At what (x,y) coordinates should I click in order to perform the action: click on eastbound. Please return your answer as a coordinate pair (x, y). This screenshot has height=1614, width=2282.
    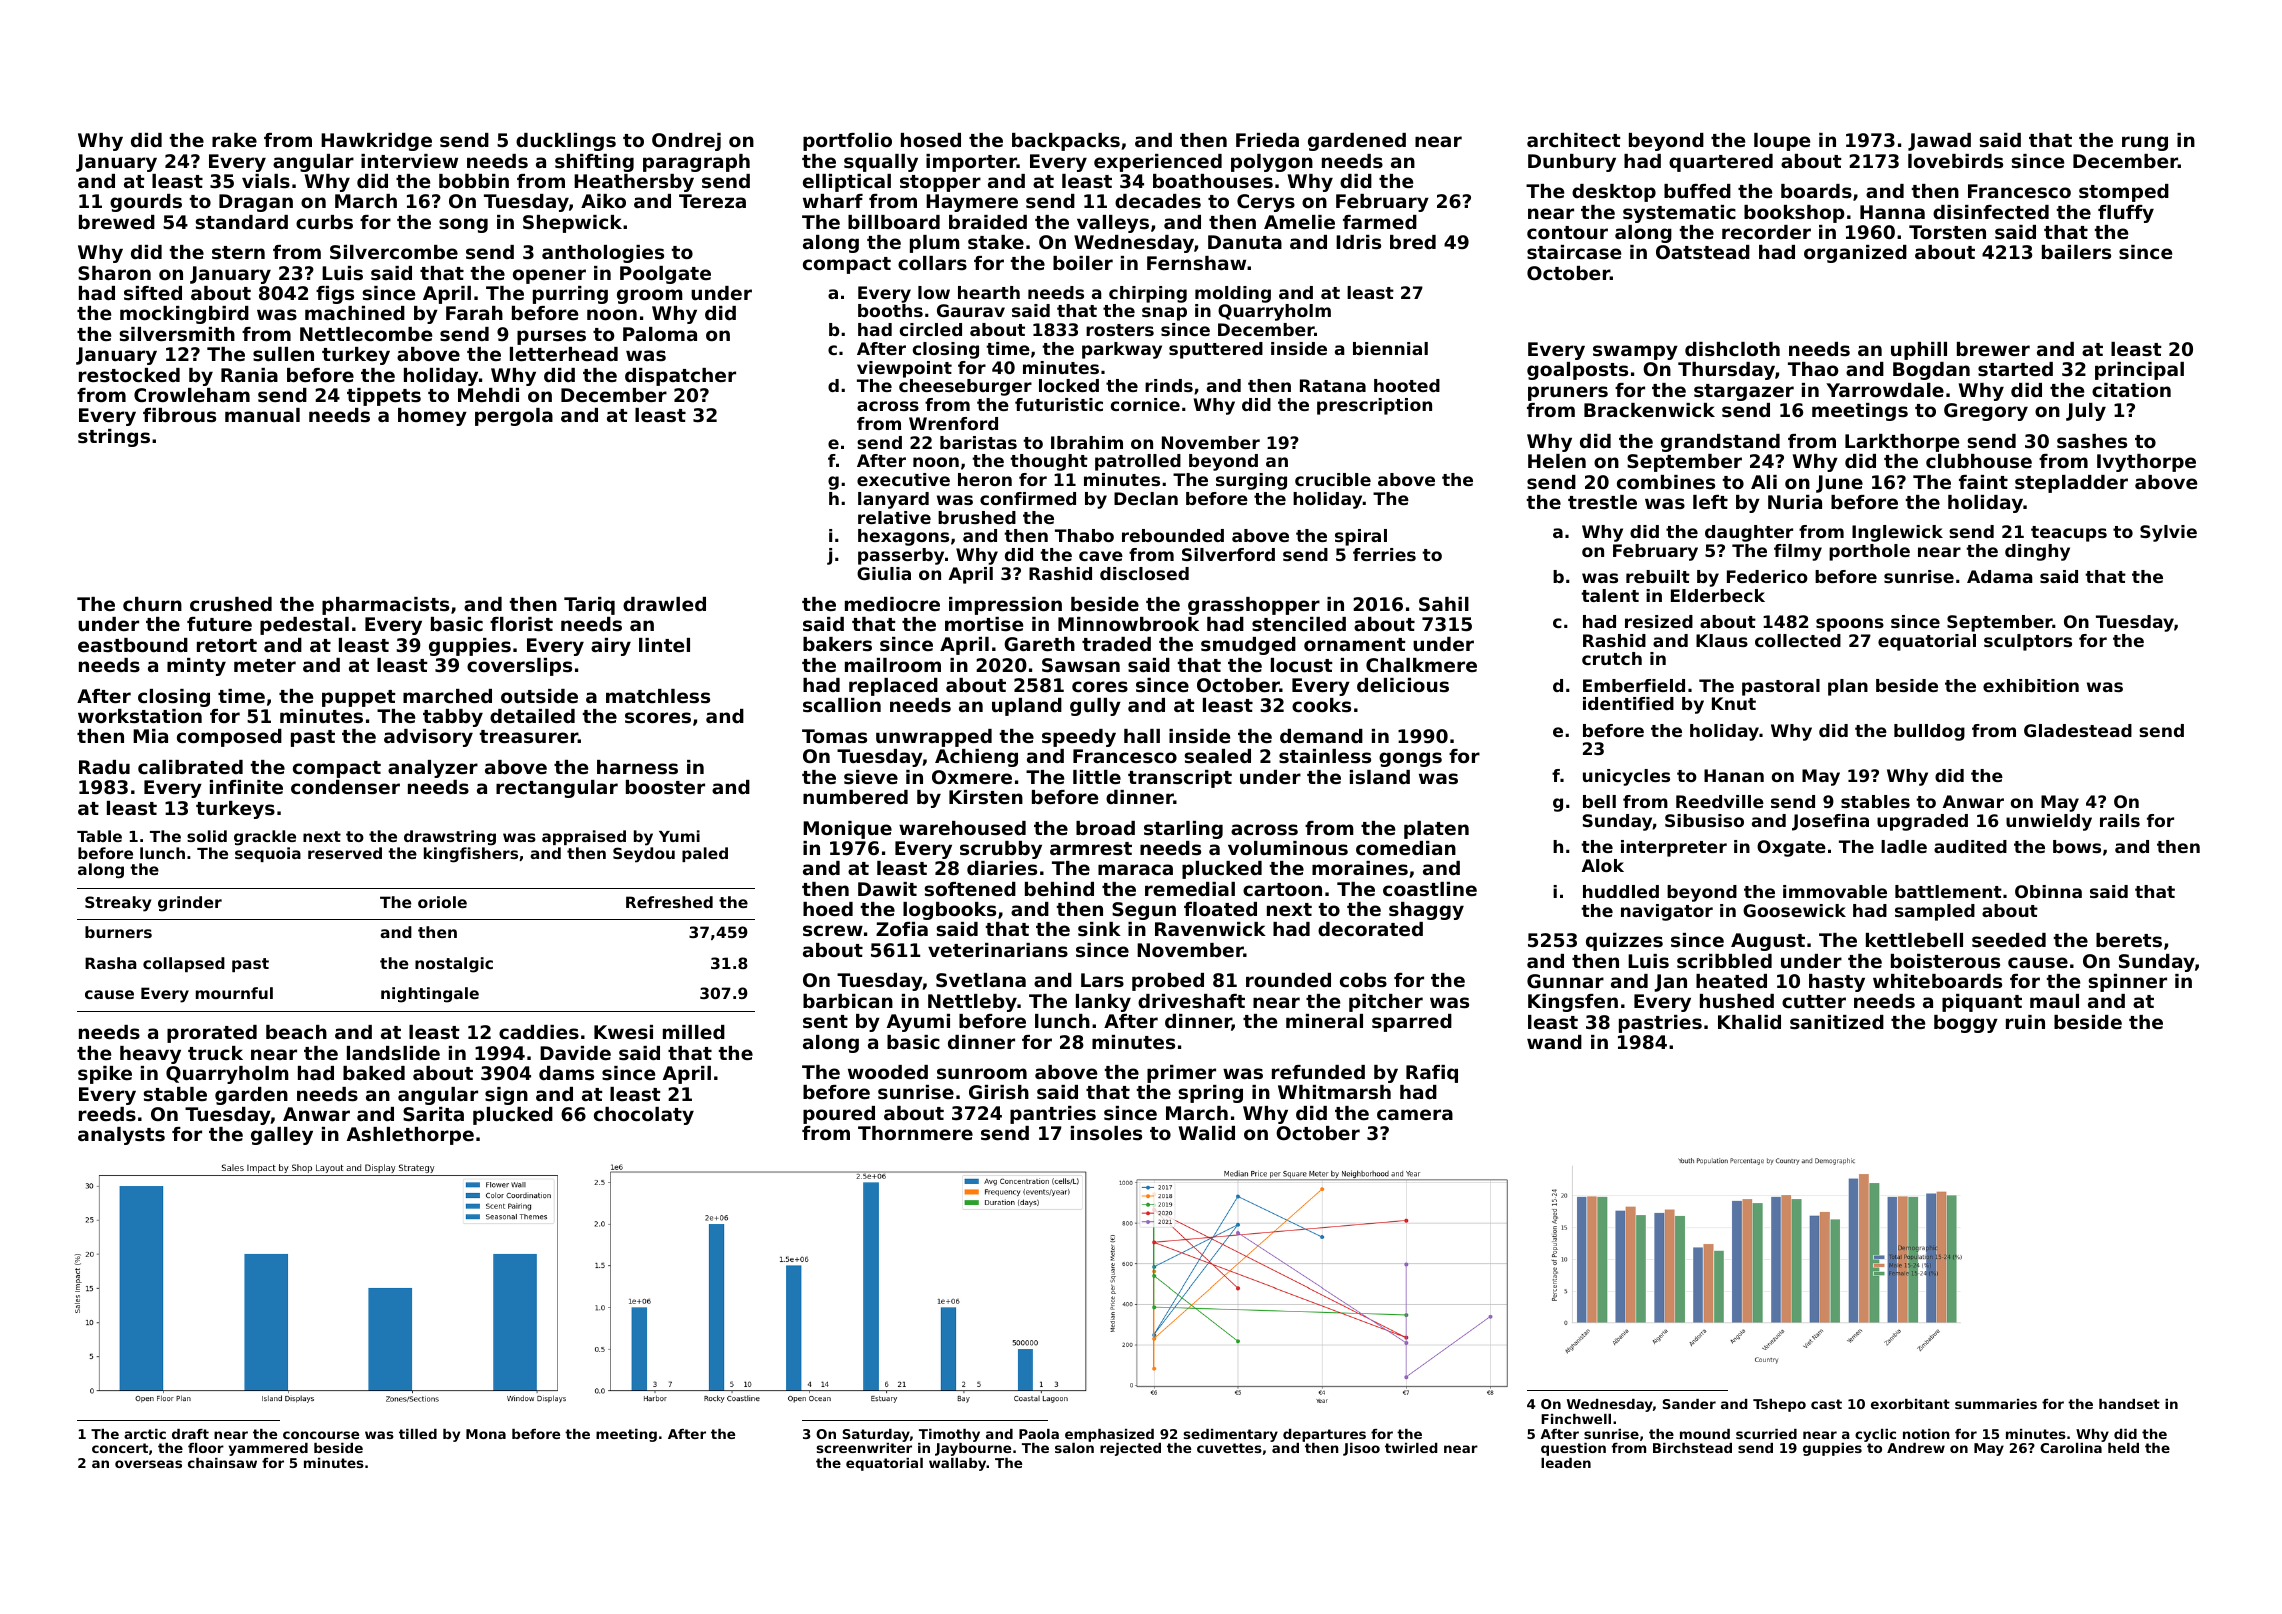
    Looking at the image, I should click on (133, 645).
